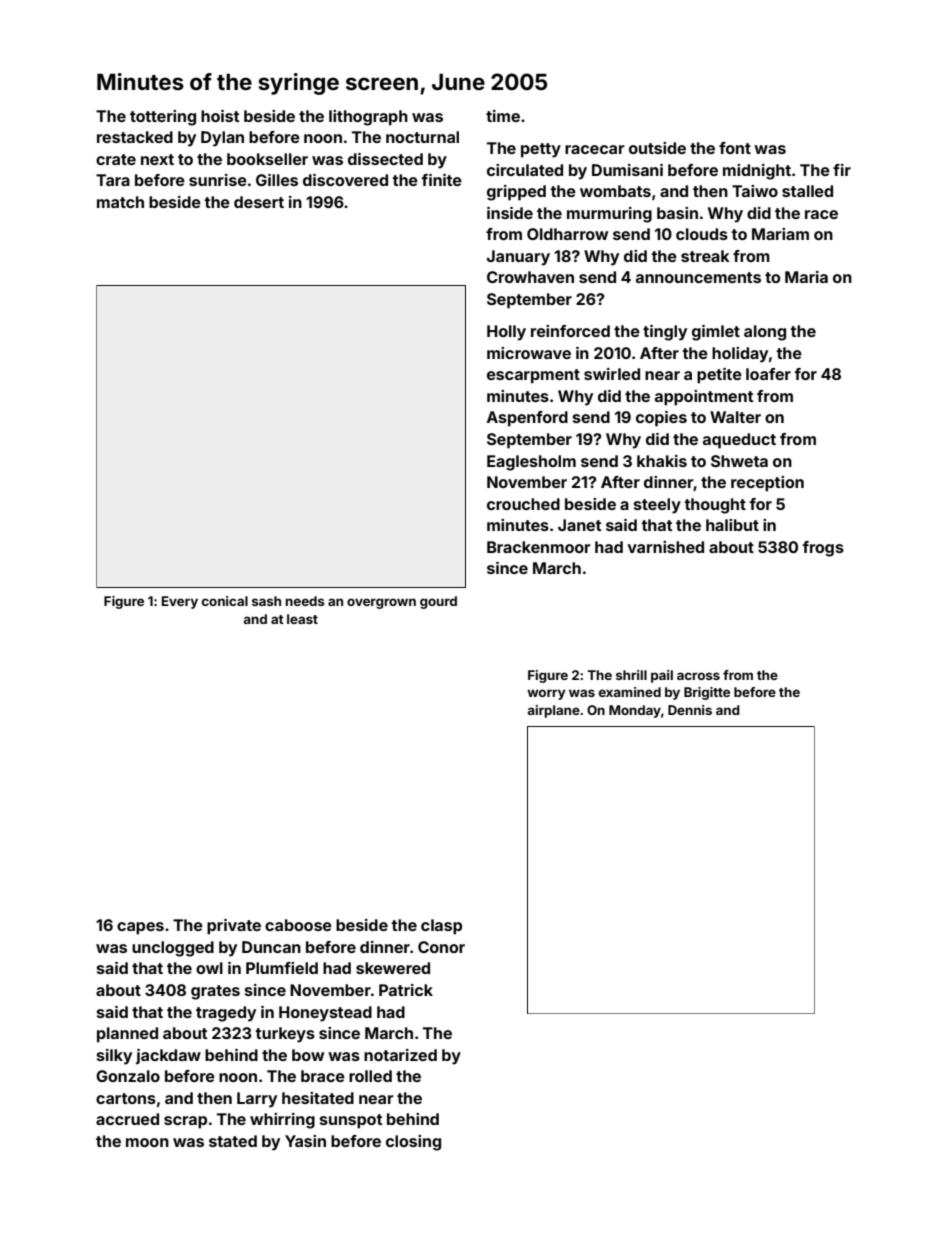  Describe the element at coordinates (662, 461) in the document. I see `khakis` at that location.
